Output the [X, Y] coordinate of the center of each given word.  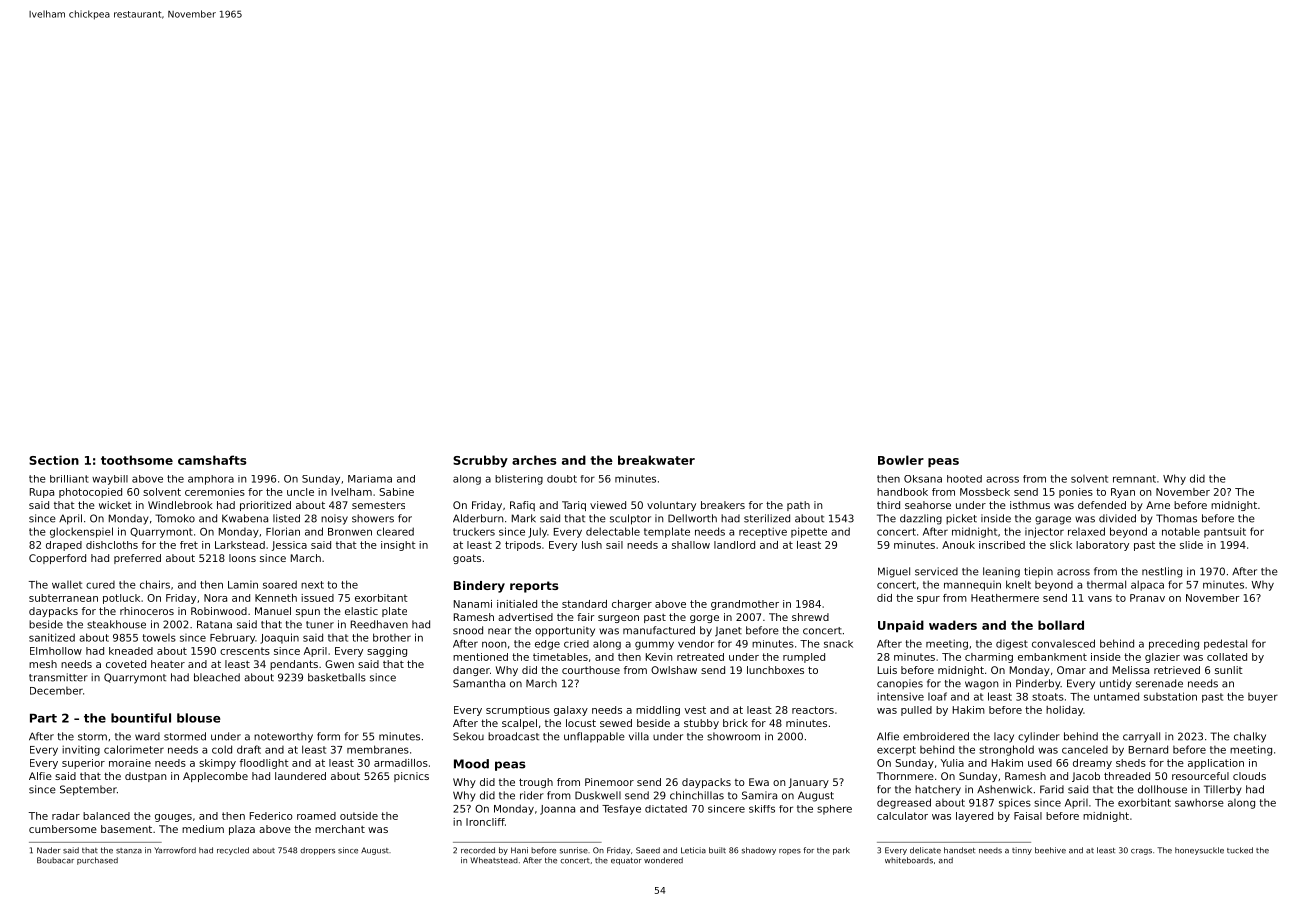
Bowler [901, 460]
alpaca [1147, 585]
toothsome [137, 460]
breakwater [656, 460]
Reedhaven [379, 624]
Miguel [894, 572]
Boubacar [55, 860]
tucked [1240, 850]
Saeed [648, 850]
